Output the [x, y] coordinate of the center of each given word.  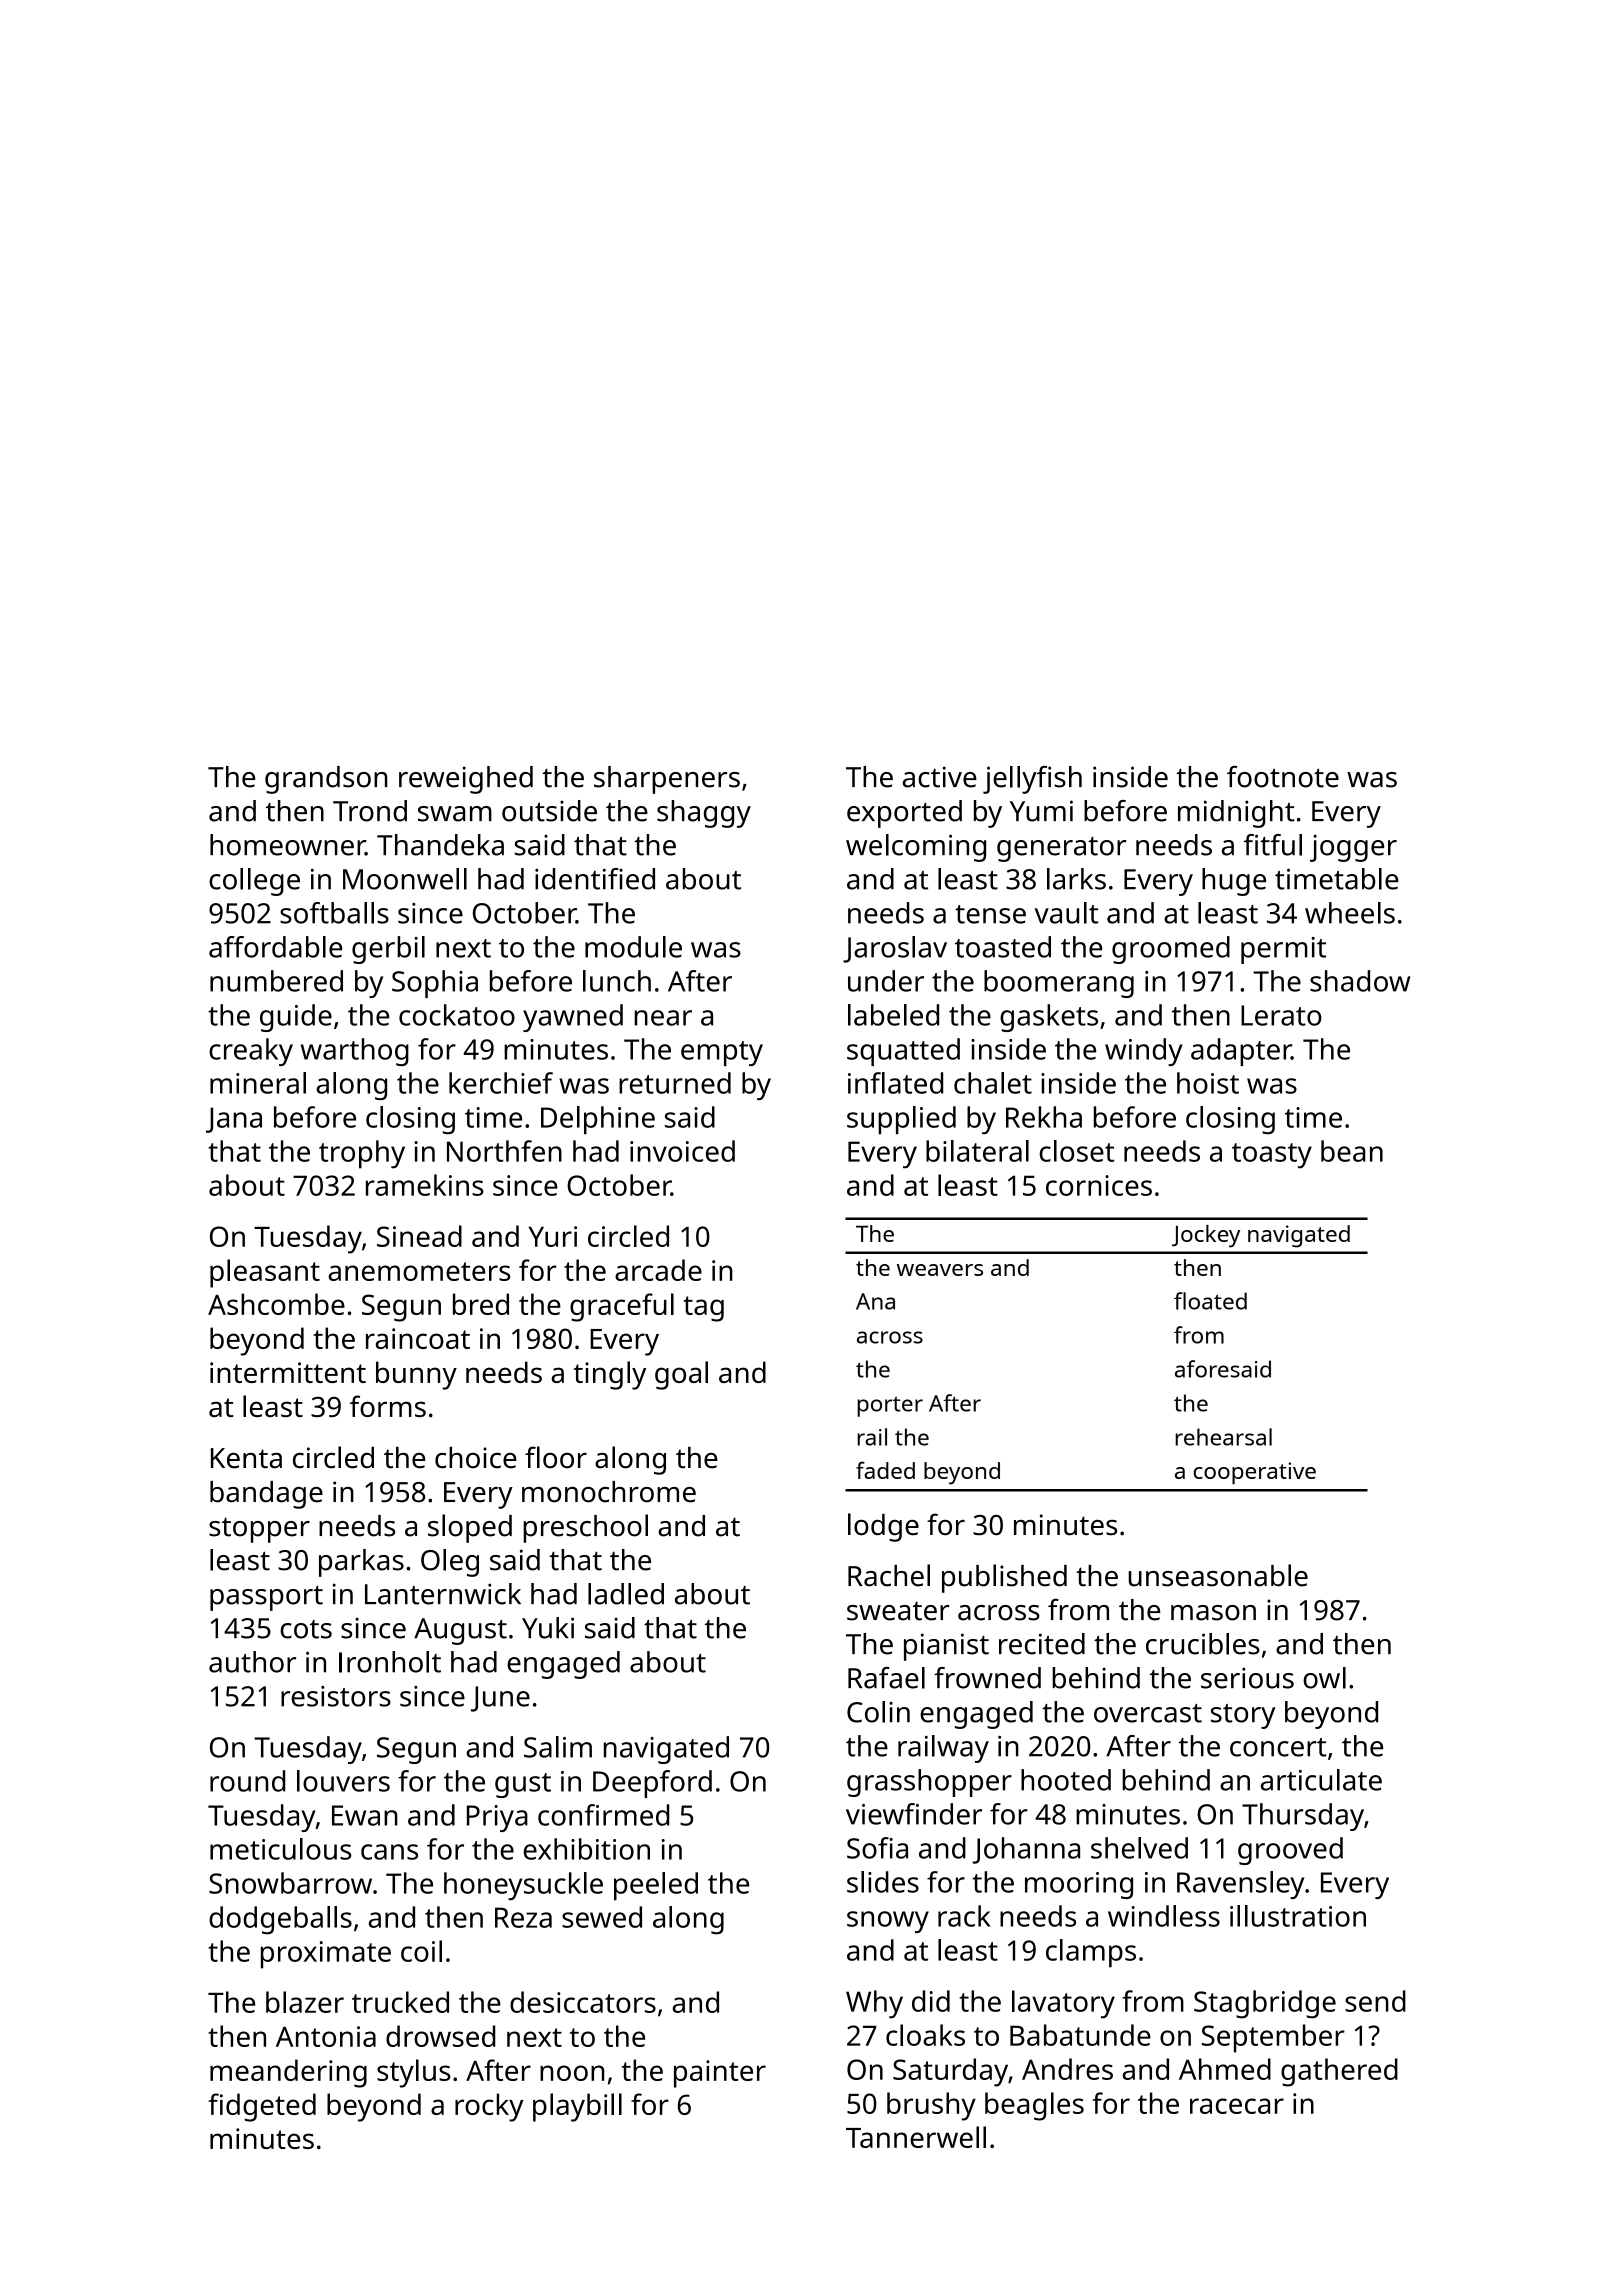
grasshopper [929, 1783]
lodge [883, 1527]
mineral [258, 1083]
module [633, 947]
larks [1076, 879]
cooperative [1254, 1473]
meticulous [280, 1849]
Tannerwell [916, 2137]
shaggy [704, 814]
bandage [266, 1495]
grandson [326, 780]
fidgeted [262, 2107]
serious [1247, 1678]
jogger [1353, 848]
